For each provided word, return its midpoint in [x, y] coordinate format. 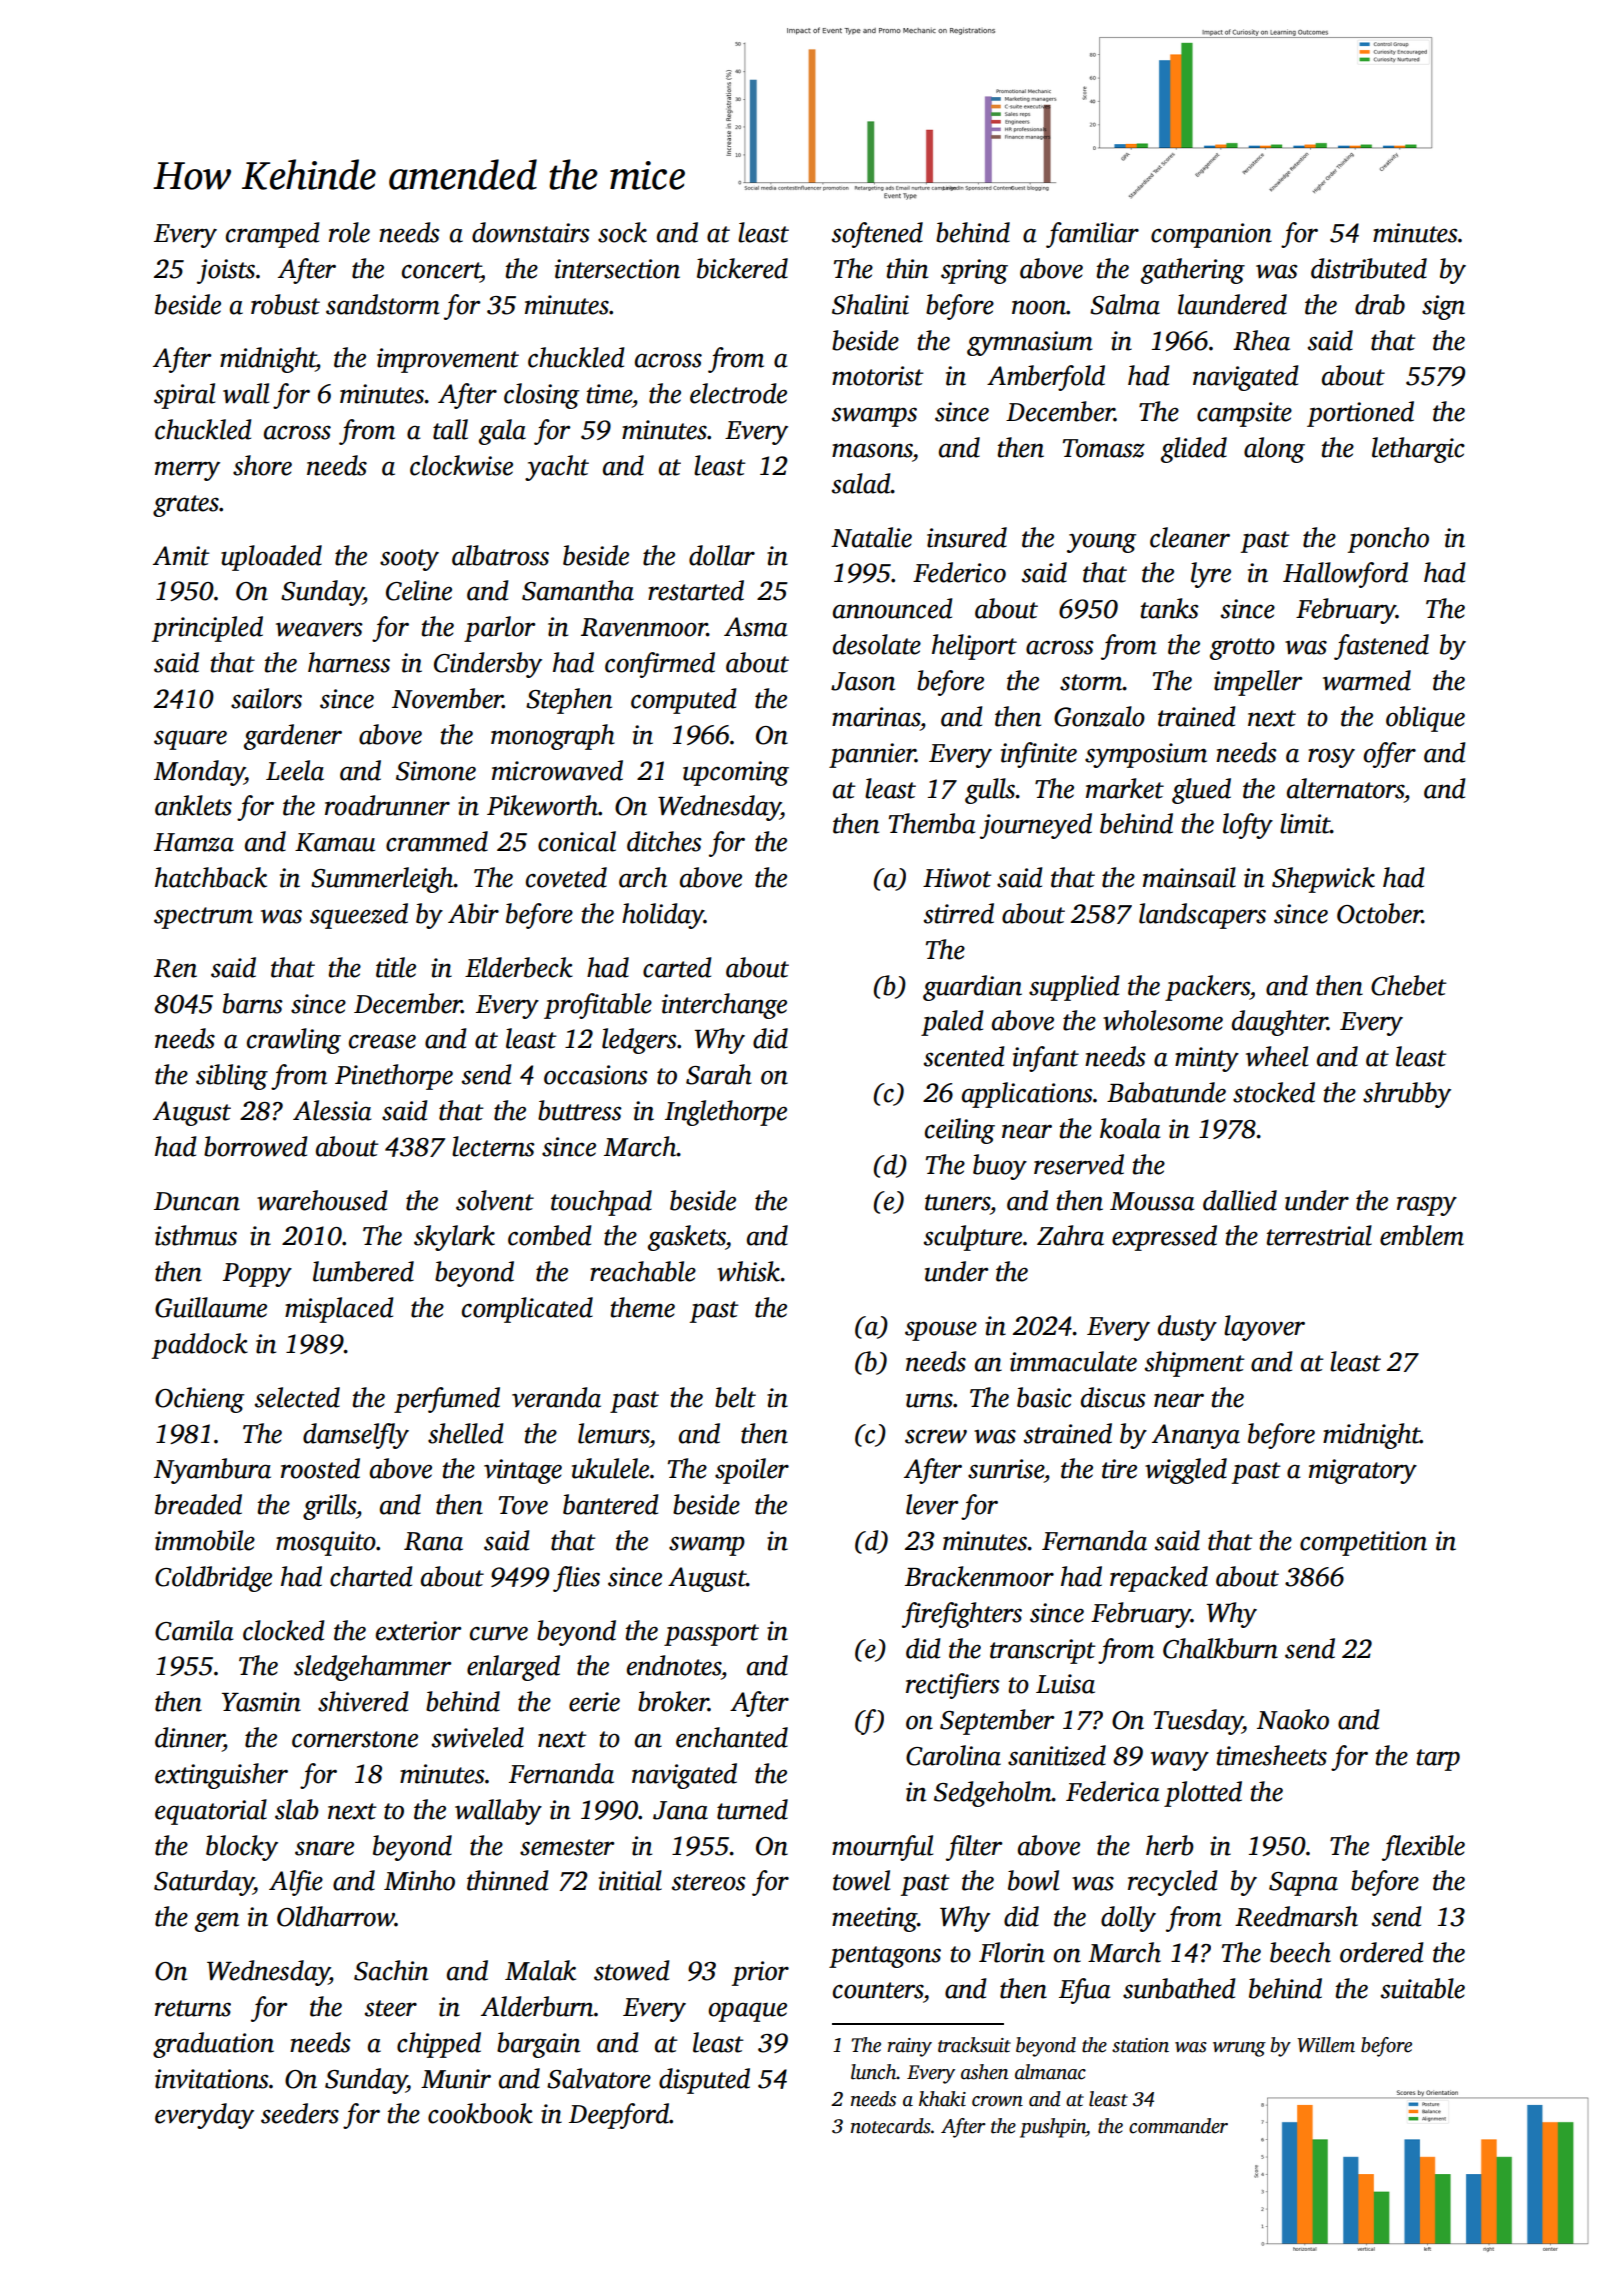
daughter [1279, 1023]
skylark [454, 1238]
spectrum [203, 918]
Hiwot [957, 878]
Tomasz [1104, 448]
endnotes [674, 1665]
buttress [580, 1110]
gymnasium [1030, 343]
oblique [1425, 719]
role [349, 232]
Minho [419, 1880]
